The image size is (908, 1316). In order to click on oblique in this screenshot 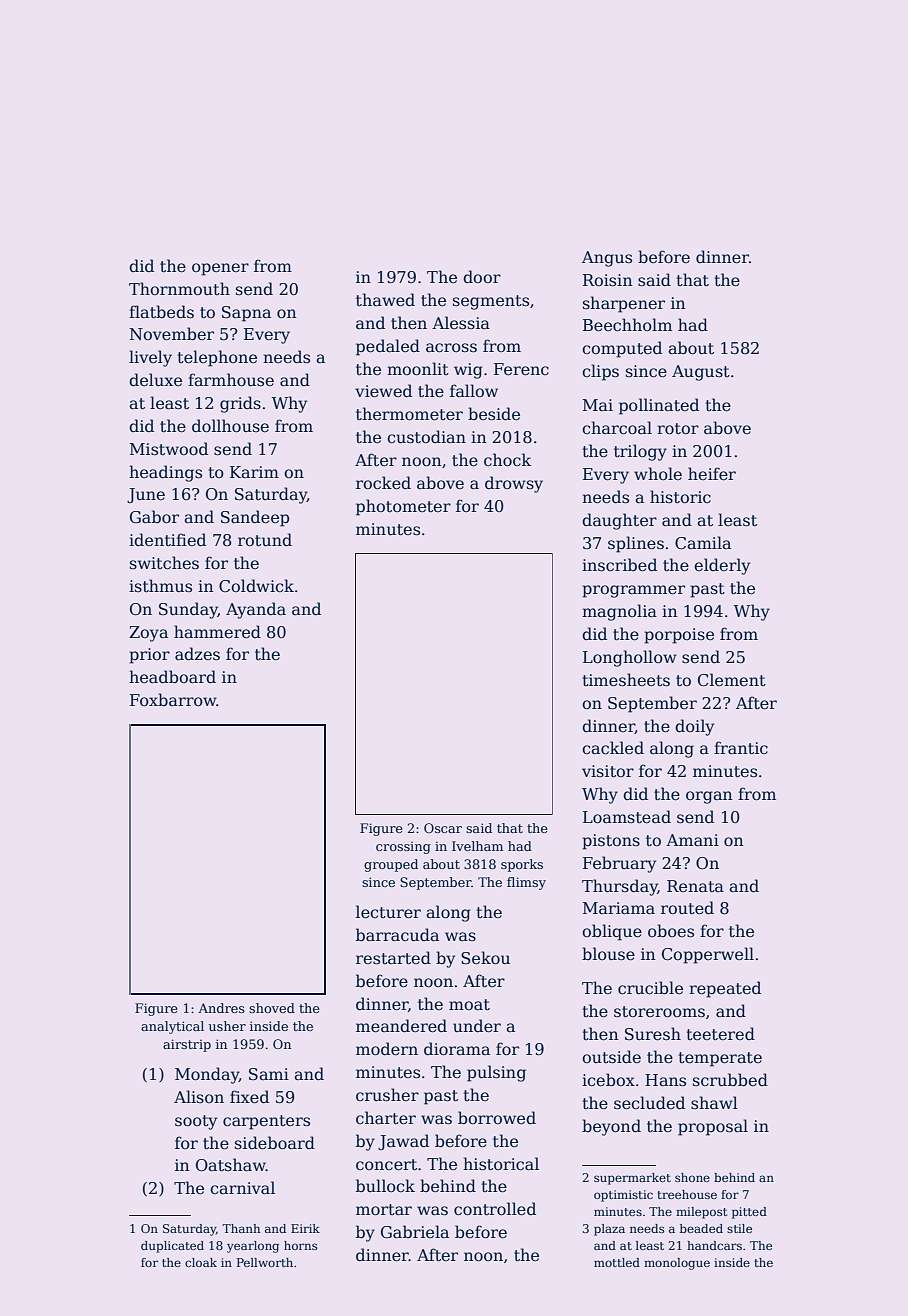, I will do `click(612, 932)`.
